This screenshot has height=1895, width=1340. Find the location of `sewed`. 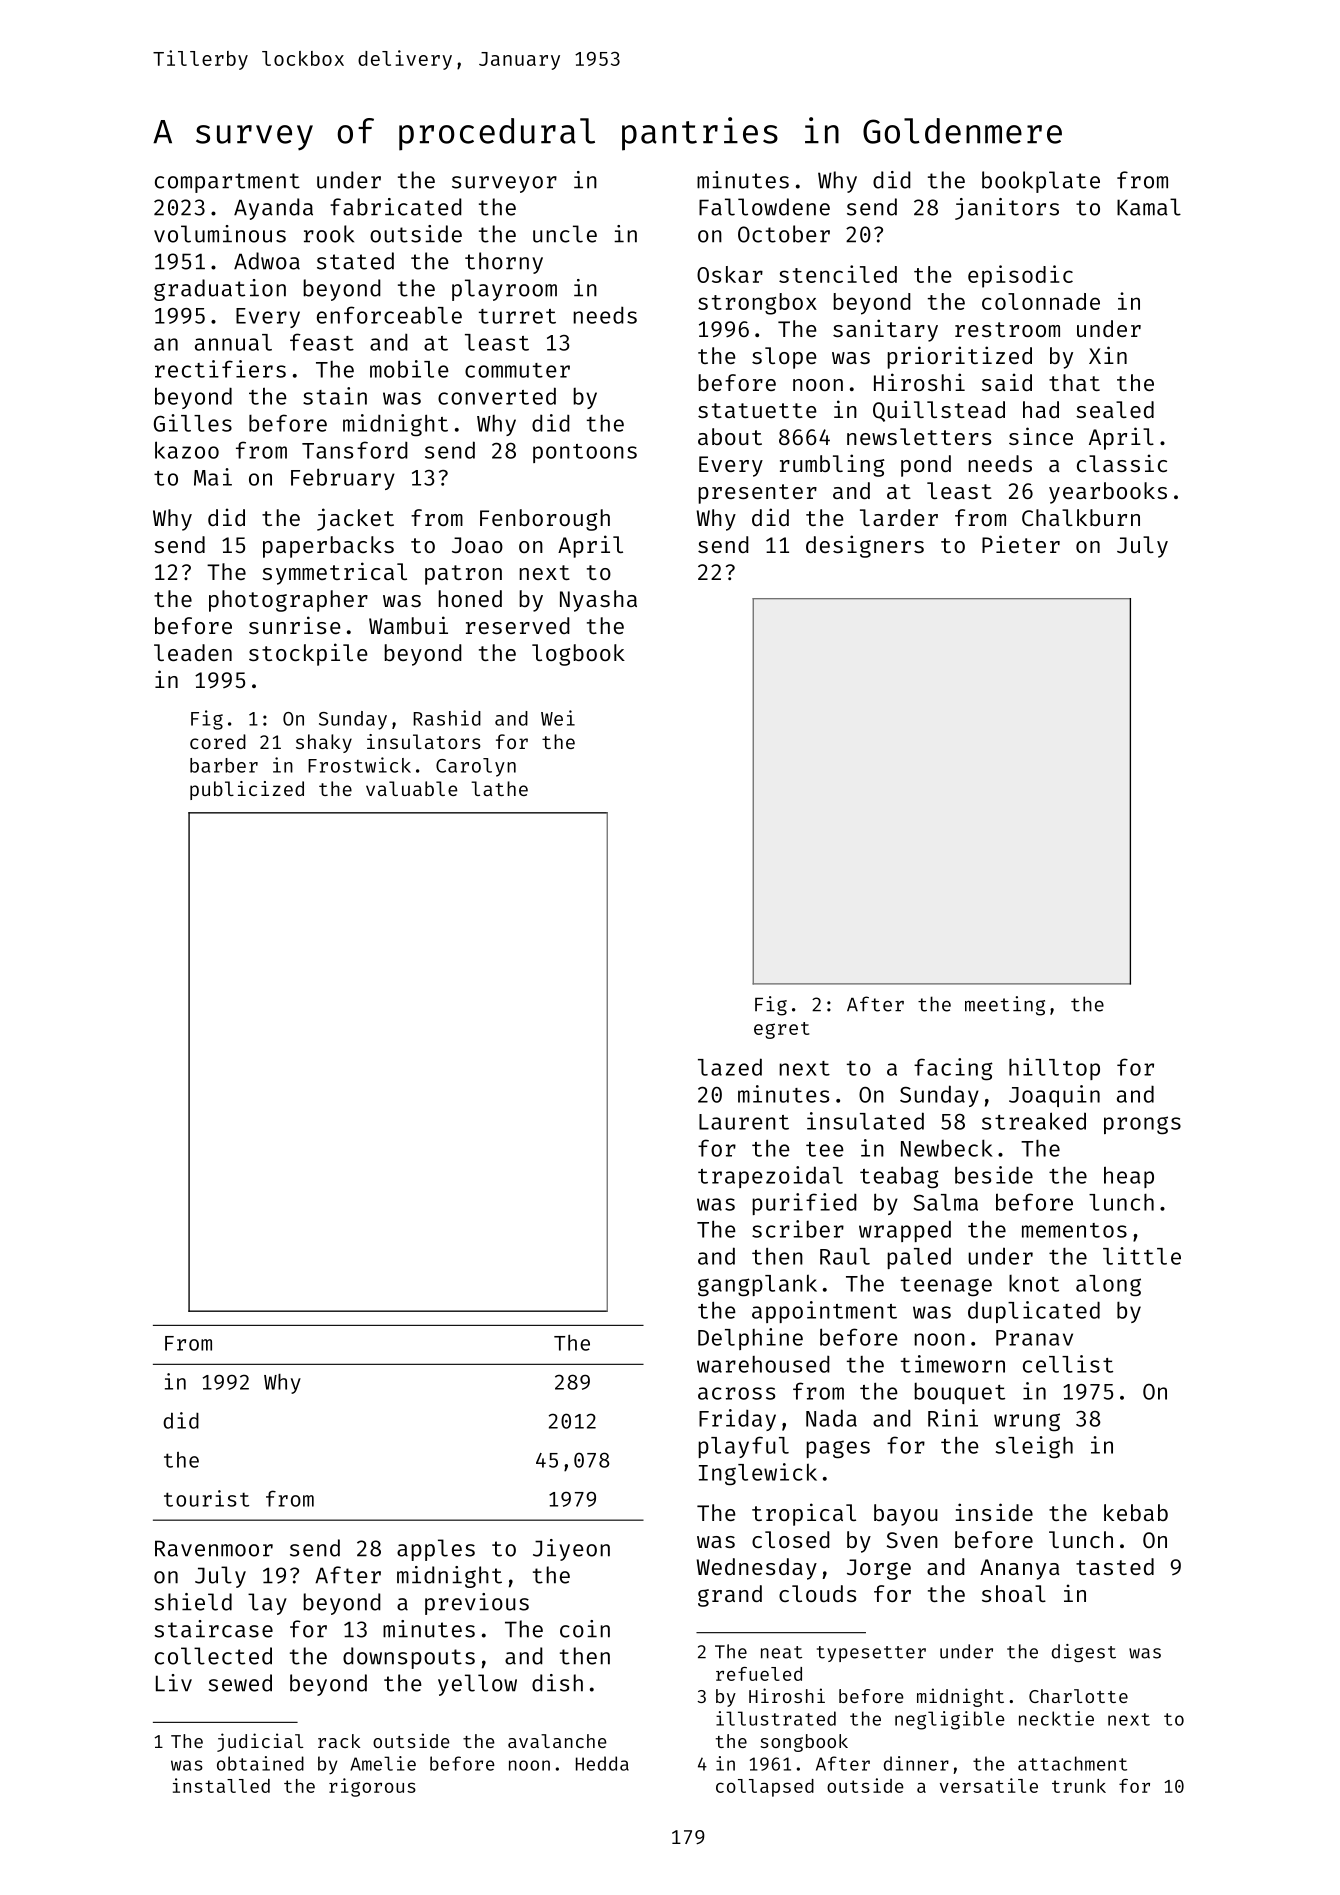

sewed is located at coordinates (240, 1683).
